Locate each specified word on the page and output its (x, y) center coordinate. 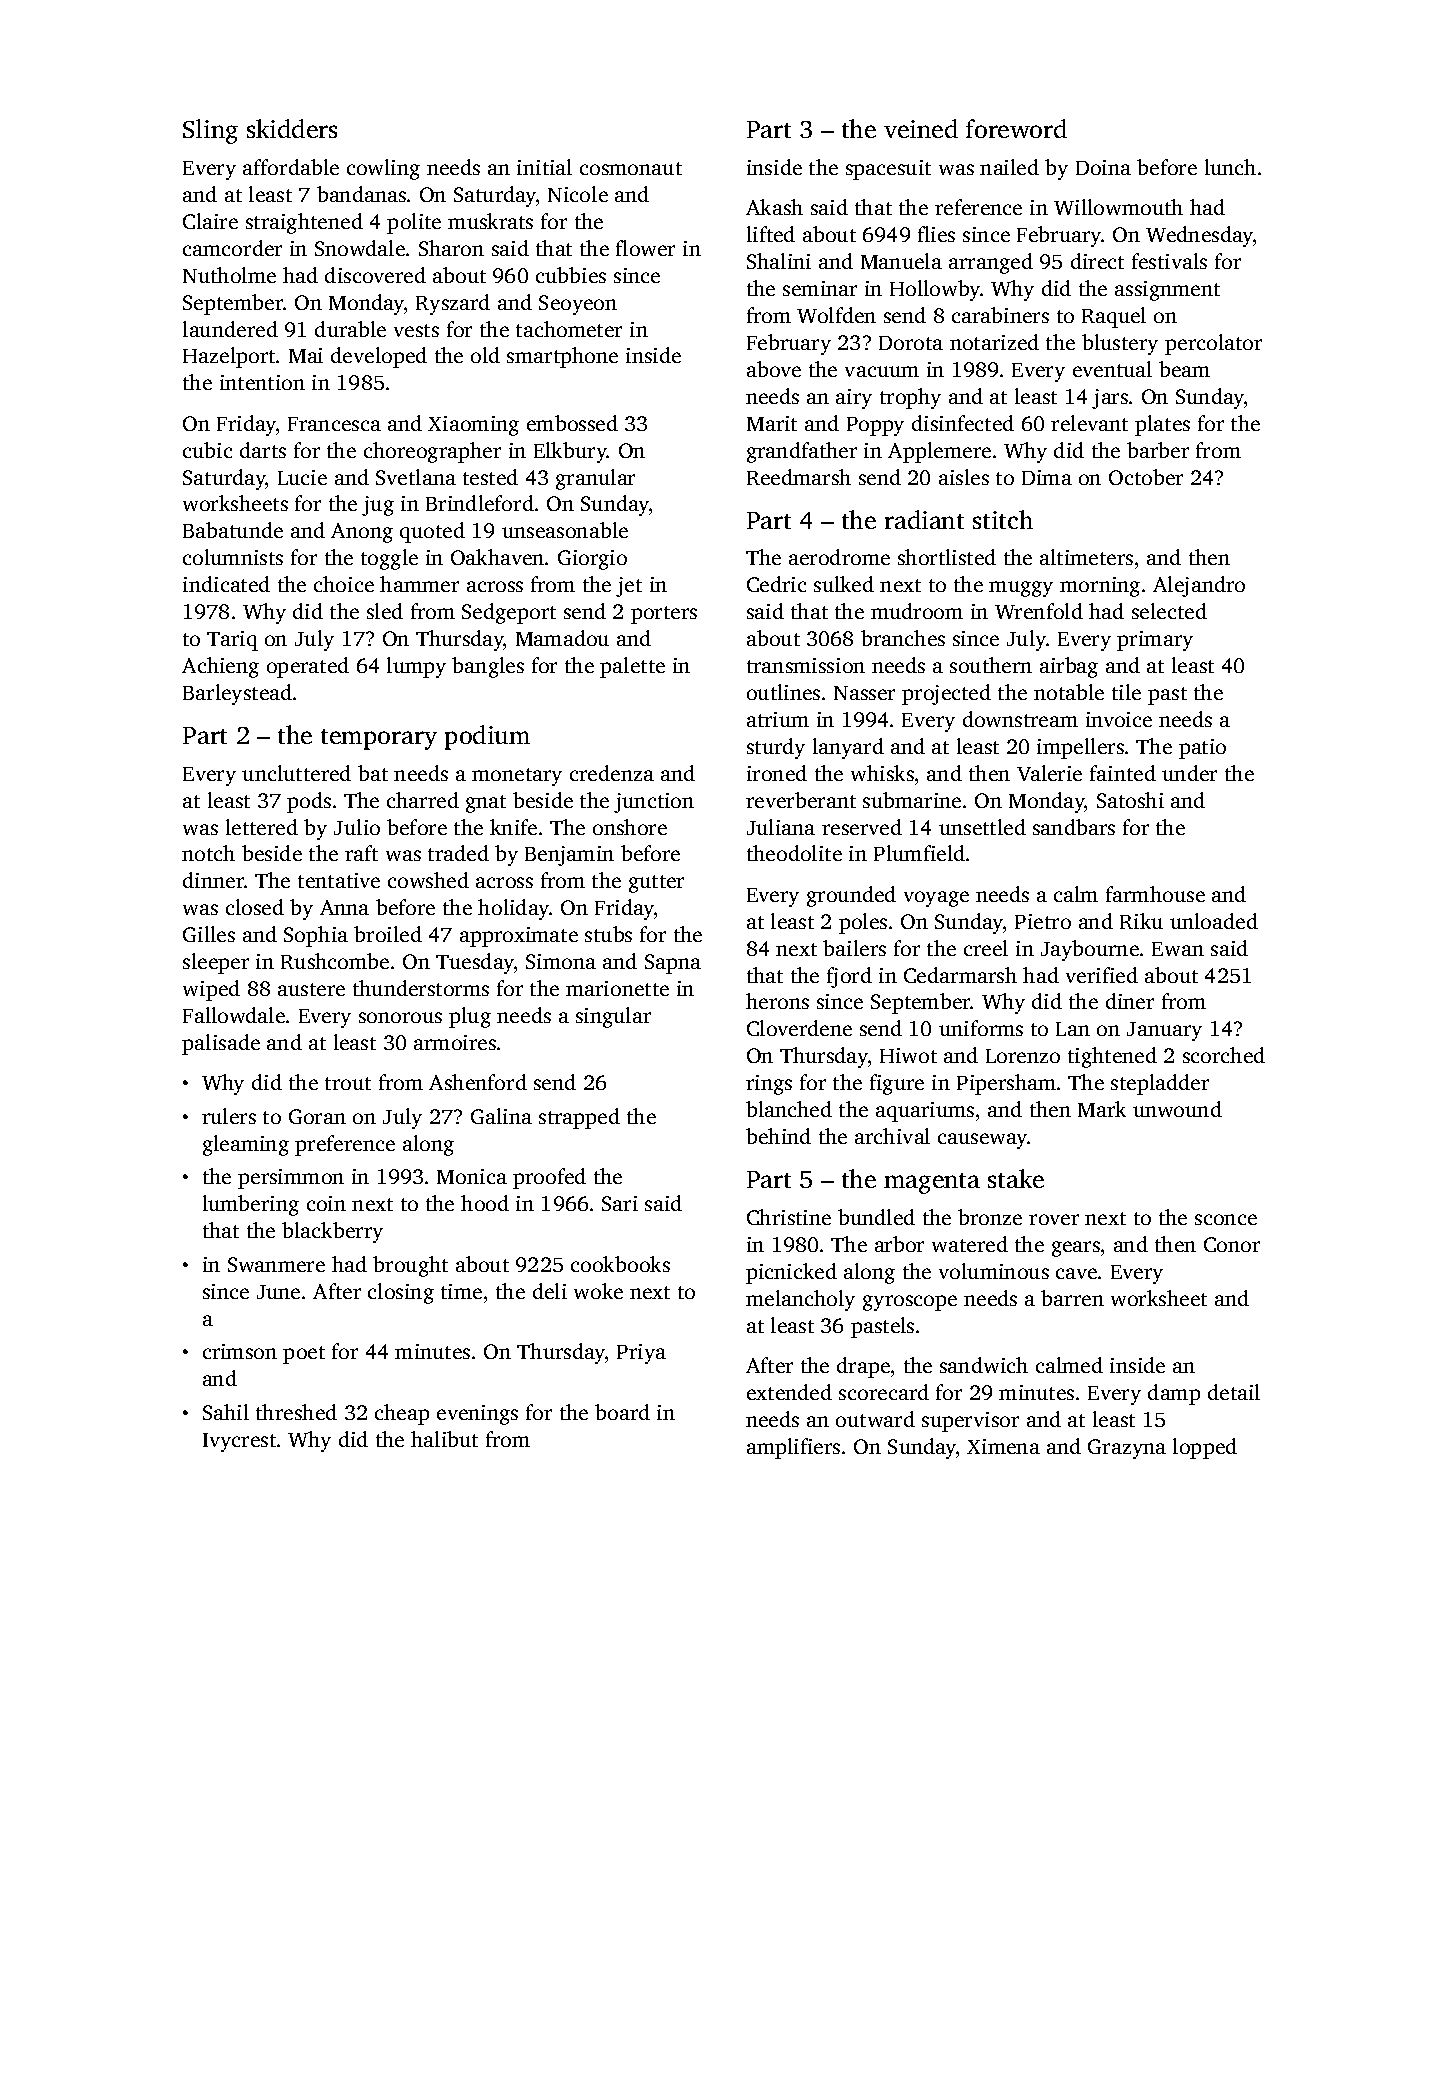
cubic (207, 450)
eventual (1112, 369)
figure (897, 1084)
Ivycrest (239, 1442)
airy (854, 399)
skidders (292, 128)
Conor (1232, 1244)
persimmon (291, 1179)
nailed (1009, 167)
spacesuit (888, 170)
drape (863, 1367)
